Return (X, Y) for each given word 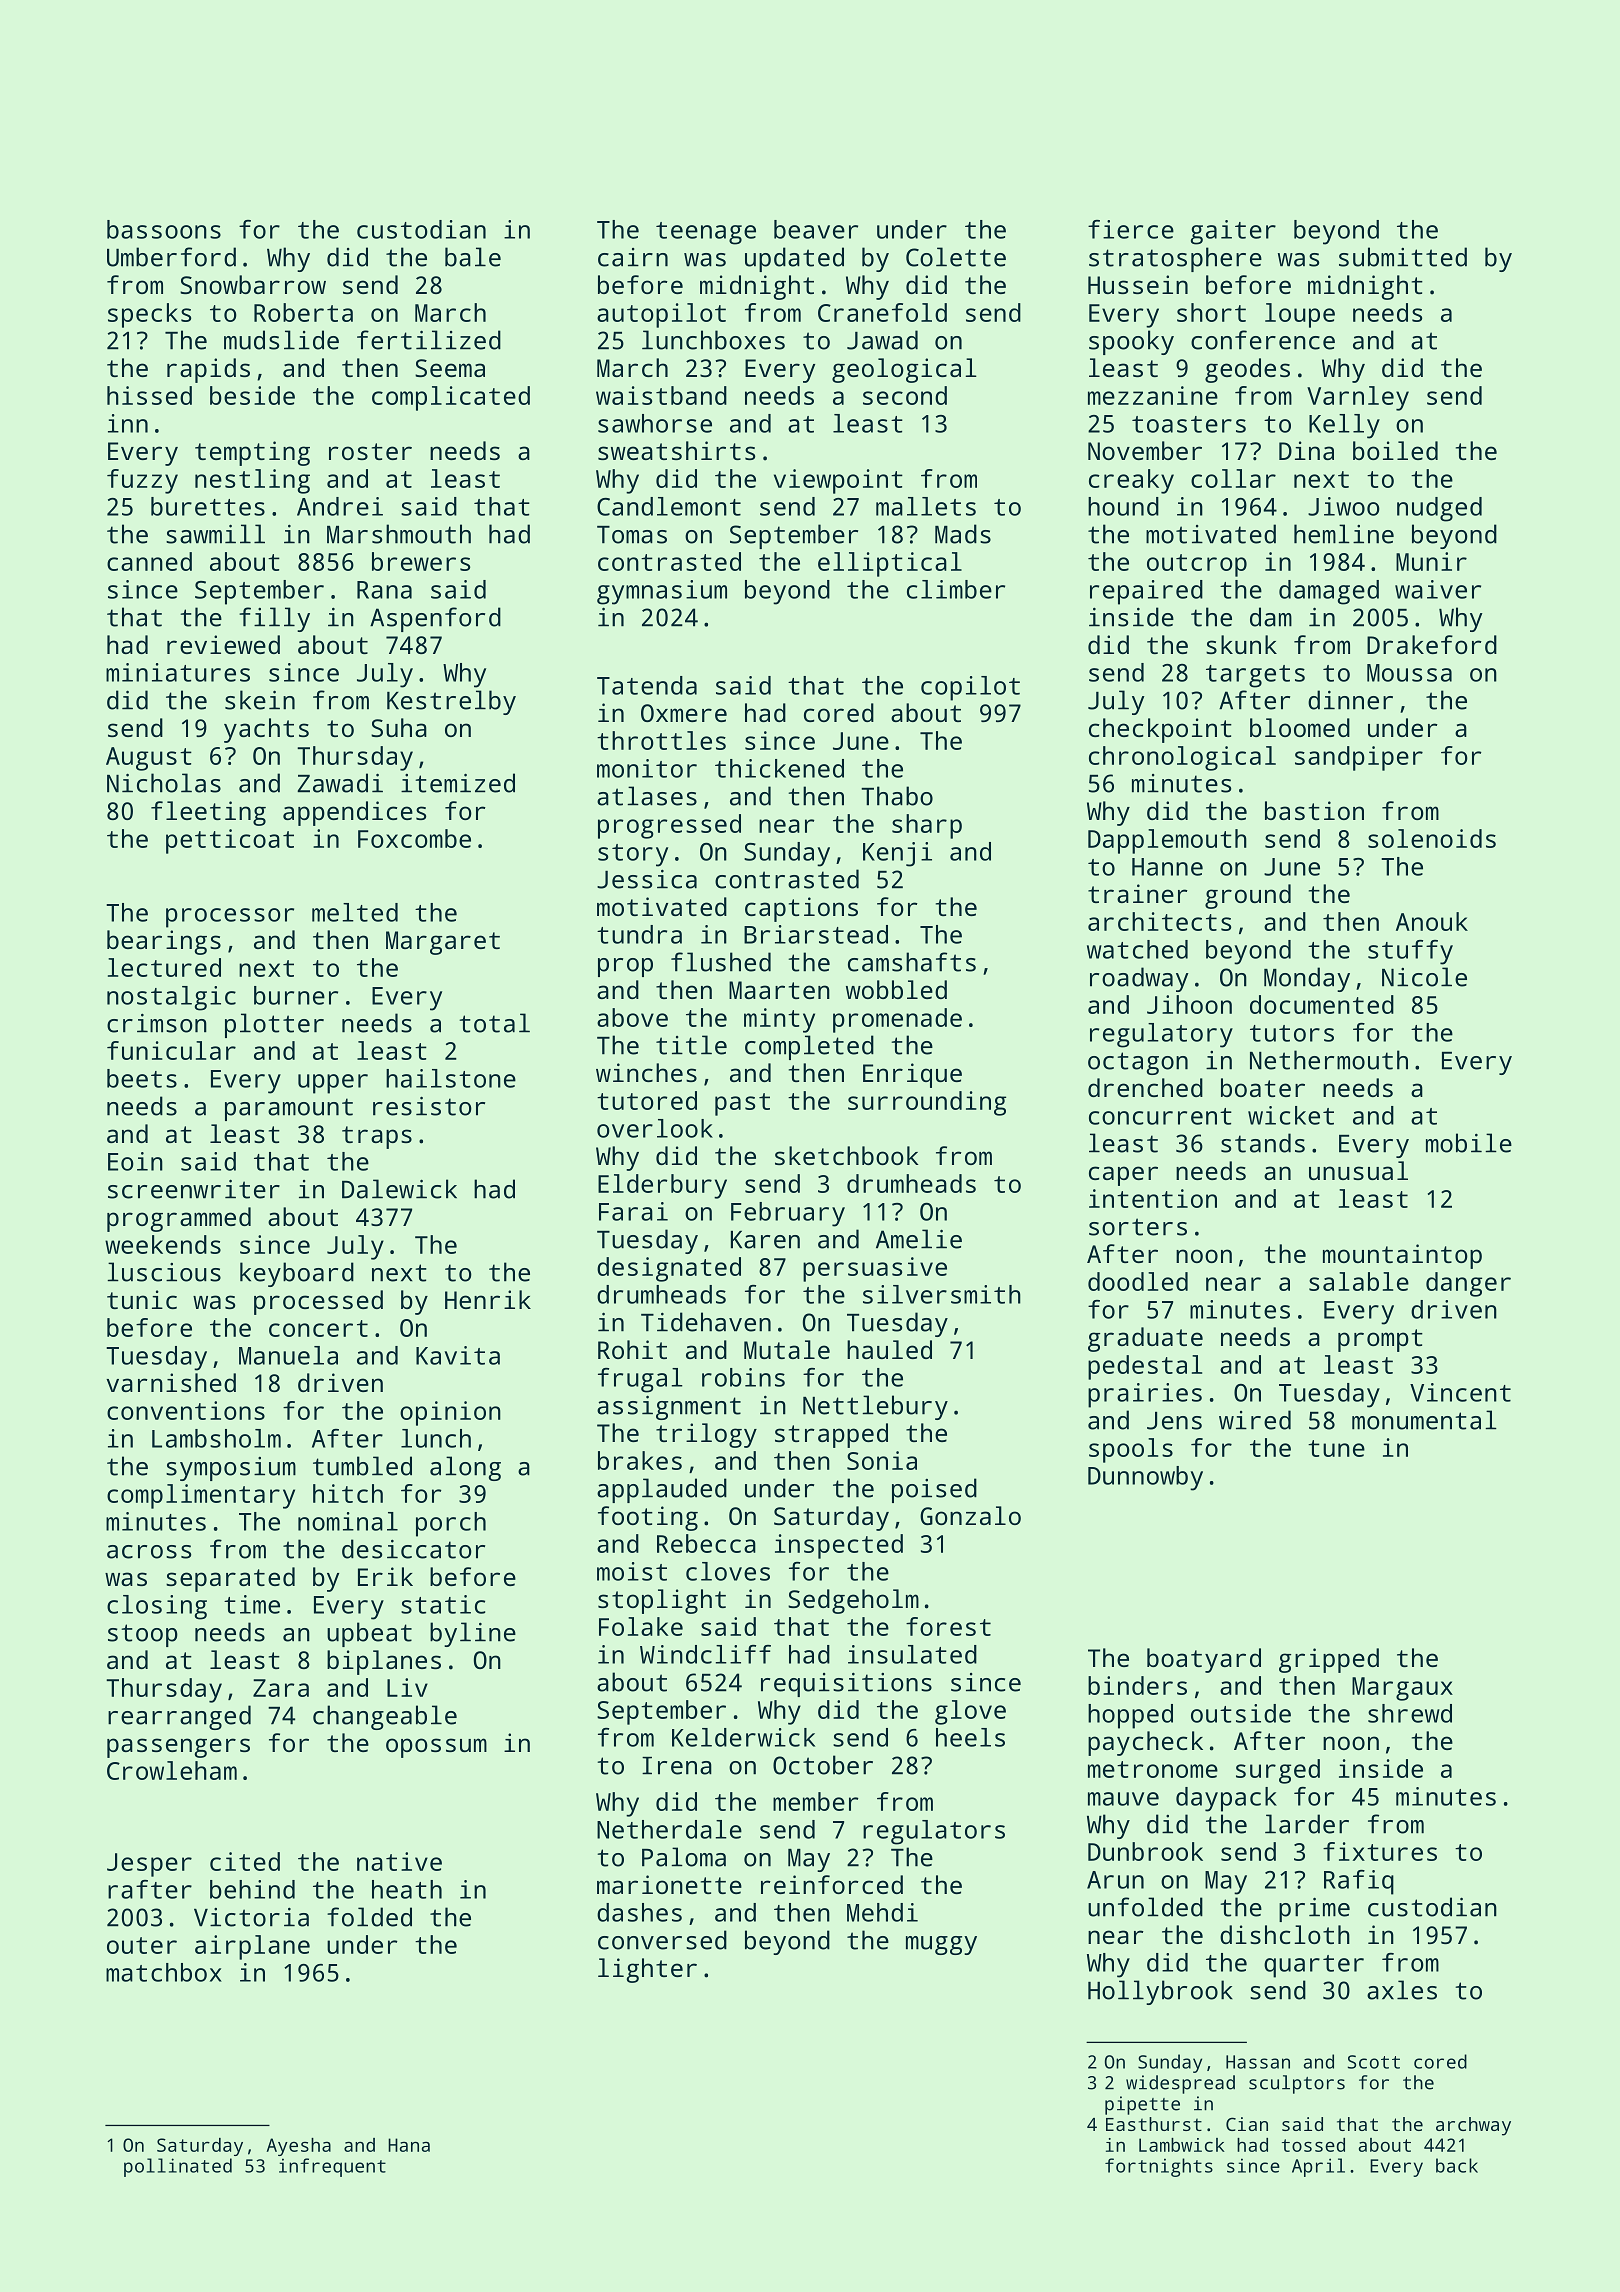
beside (252, 395)
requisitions (846, 1685)
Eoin (135, 1161)
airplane (252, 1947)
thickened (779, 768)
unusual (1358, 1170)
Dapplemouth (1167, 841)
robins (743, 1377)
